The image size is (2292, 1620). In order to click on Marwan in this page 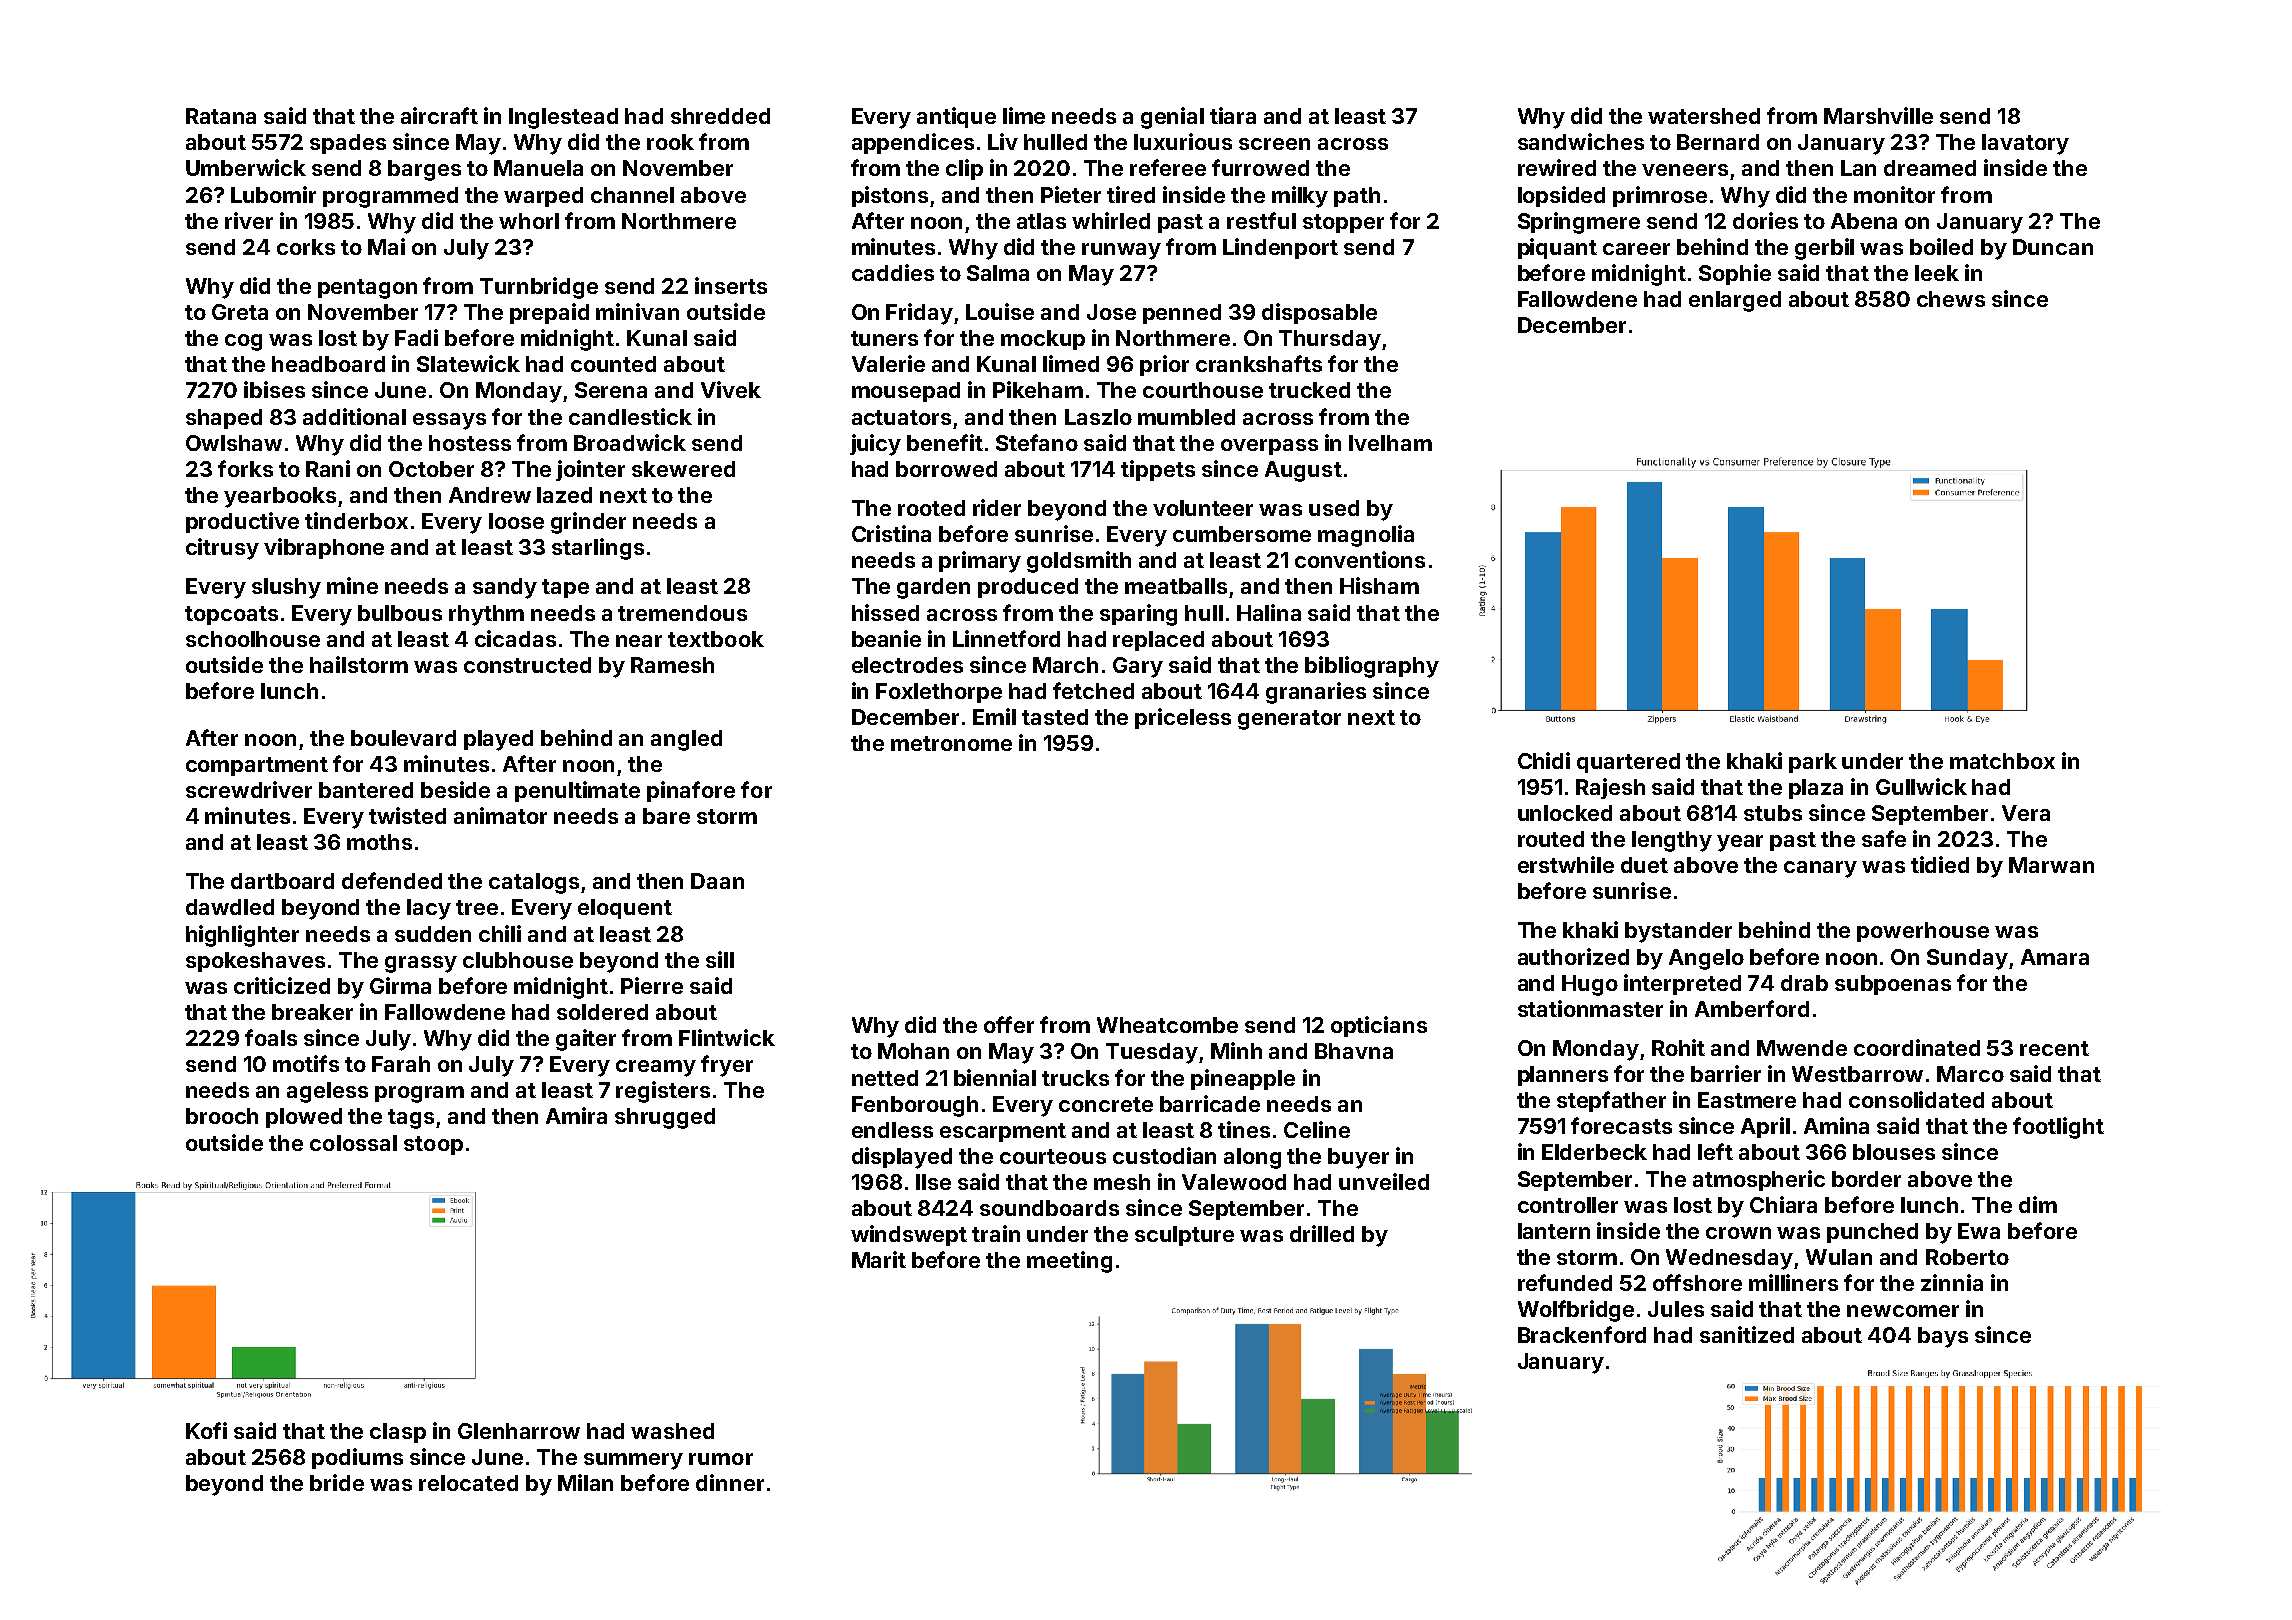, I will do `click(2051, 865)`.
